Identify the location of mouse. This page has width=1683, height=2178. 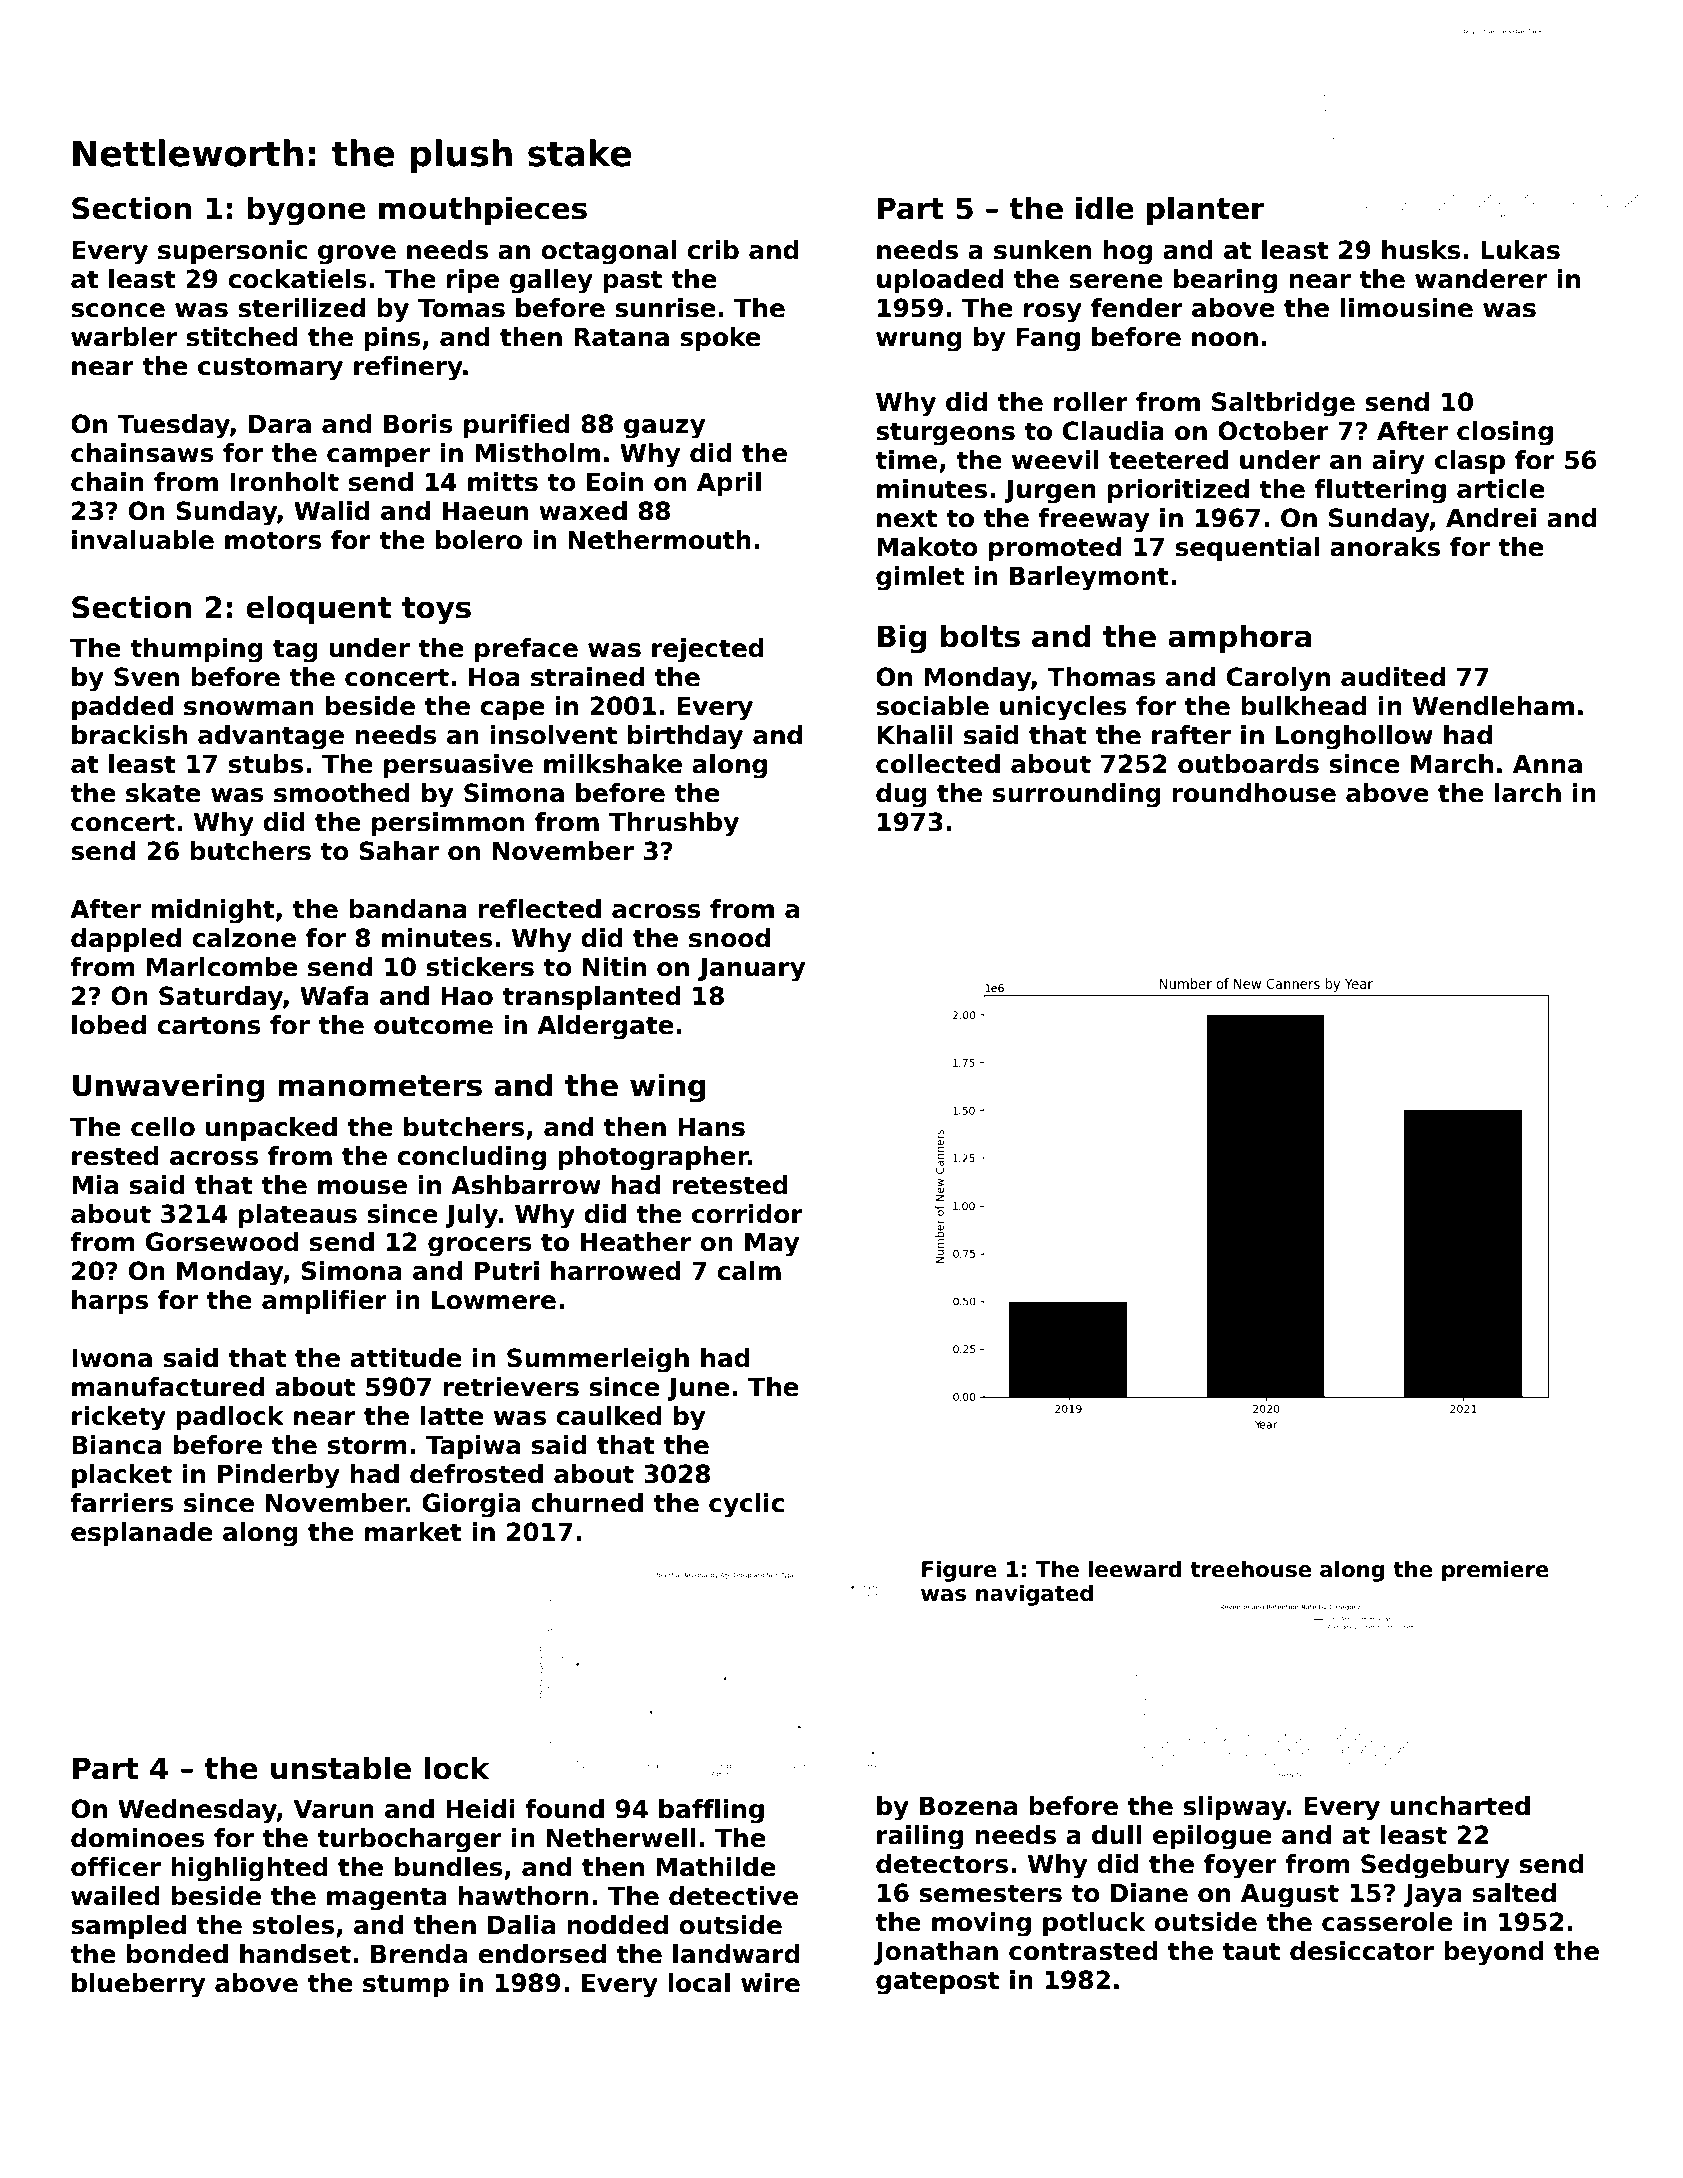
(362, 1187).
